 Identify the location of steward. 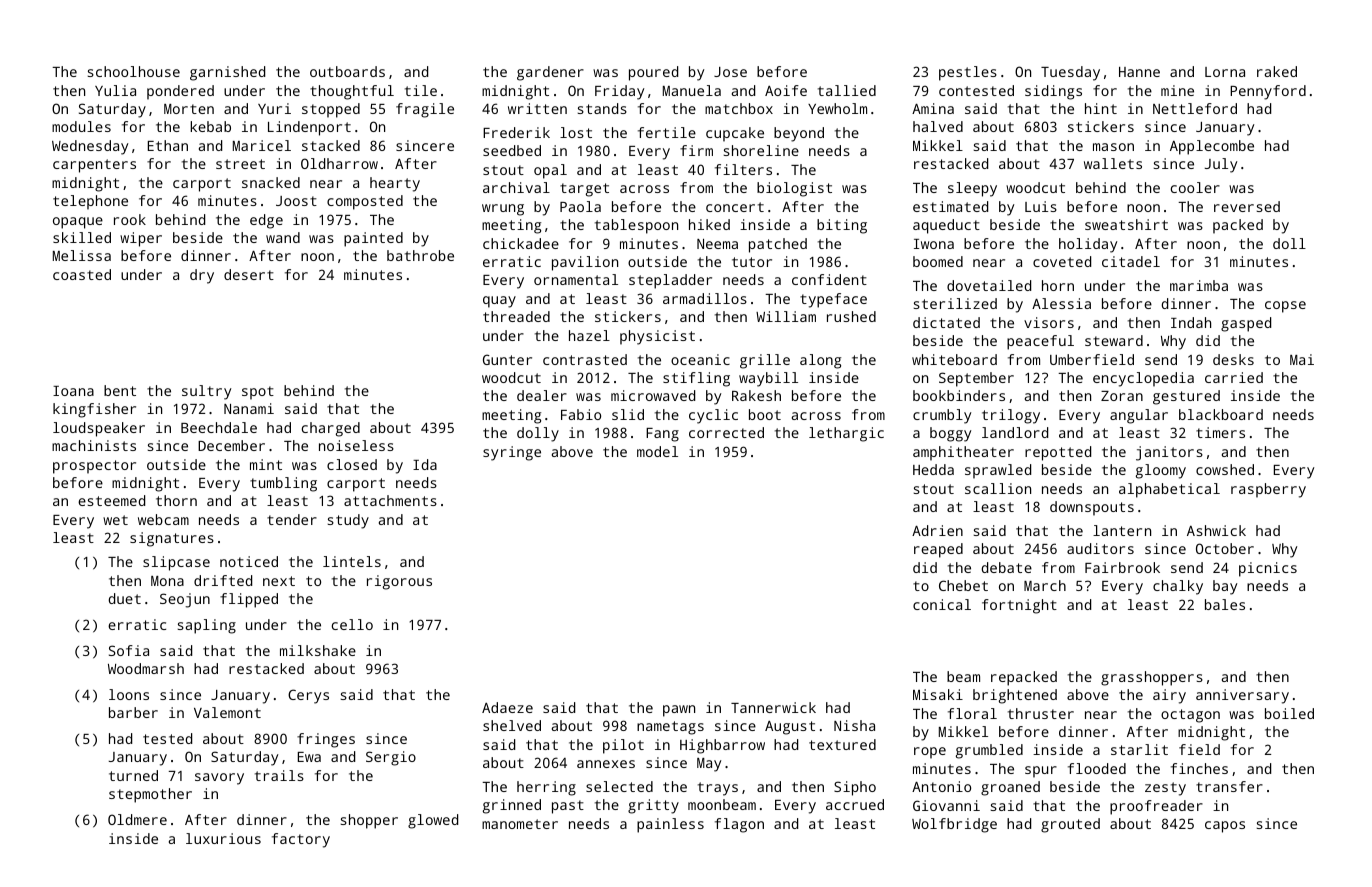
(1114, 340).
